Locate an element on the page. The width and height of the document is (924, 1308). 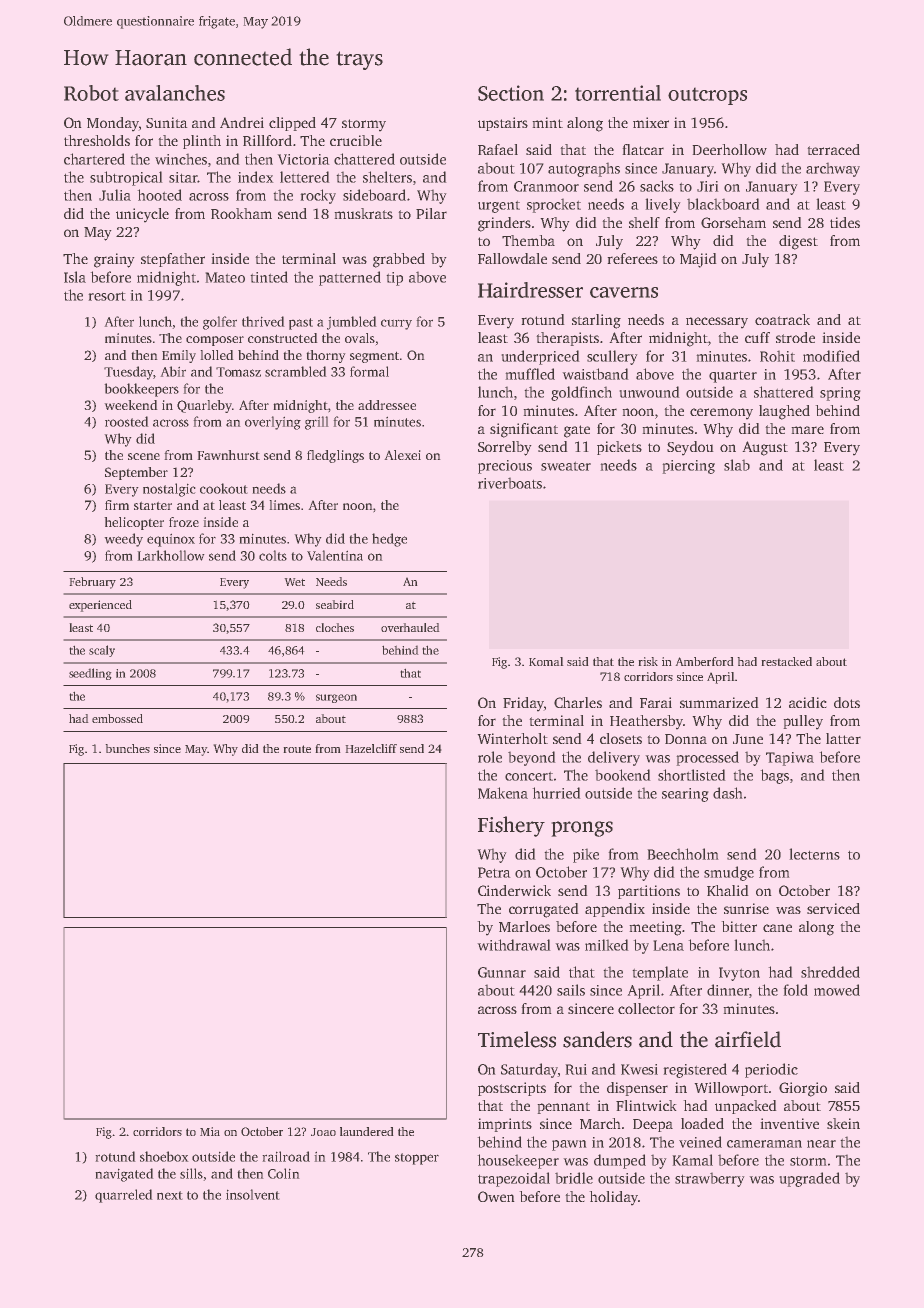
mare is located at coordinates (808, 430).
